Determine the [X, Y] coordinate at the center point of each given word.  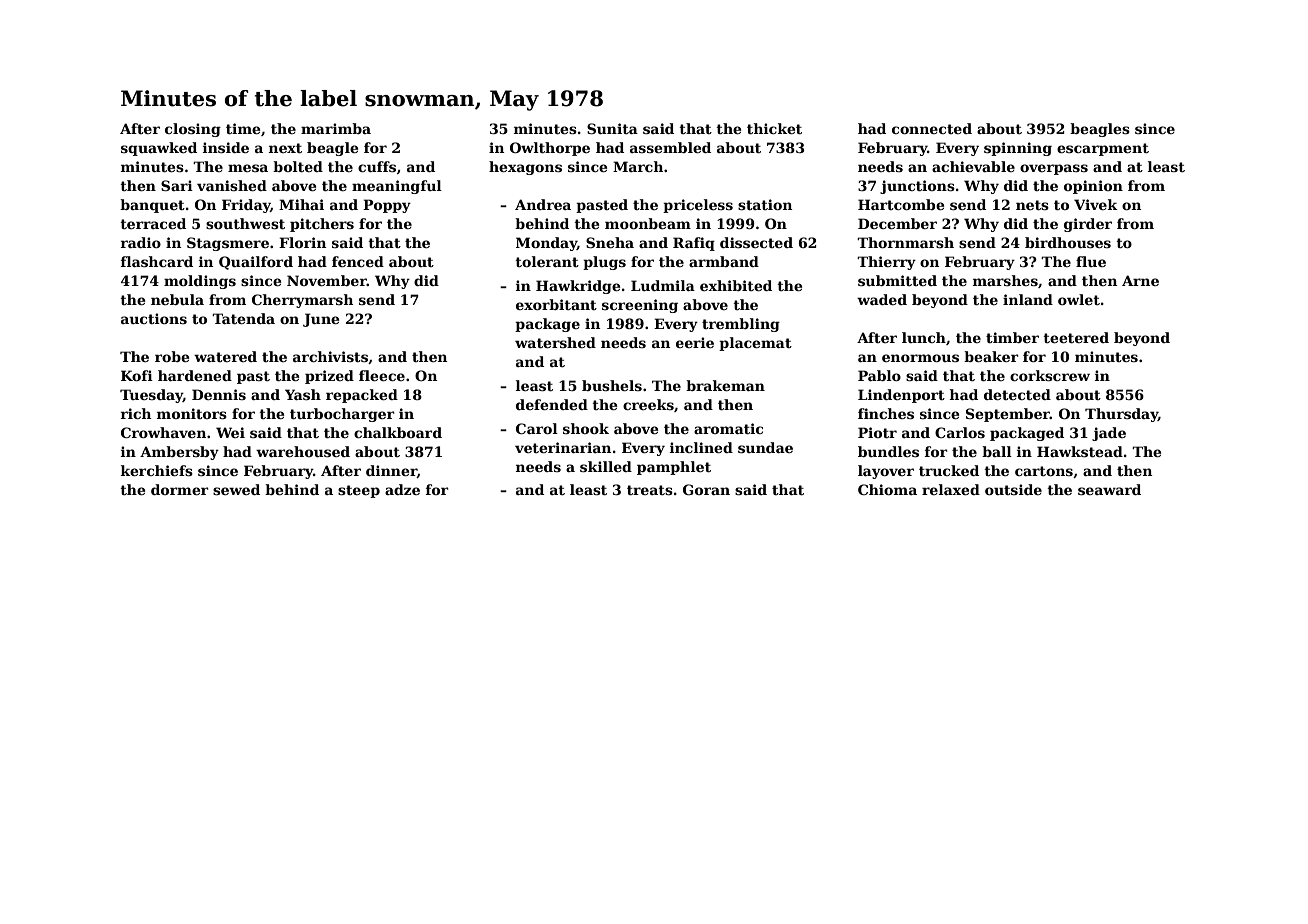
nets [1032, 205]
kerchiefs [157, 470]
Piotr [877, 432]
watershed [555, 342]
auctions [154, 318]
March [638, 166]
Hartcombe [901, 204]
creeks [648, 404]
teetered [1076, 337]
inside [226, 147]
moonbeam [648, 223]
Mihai [301, 204]
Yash [303, 394]
